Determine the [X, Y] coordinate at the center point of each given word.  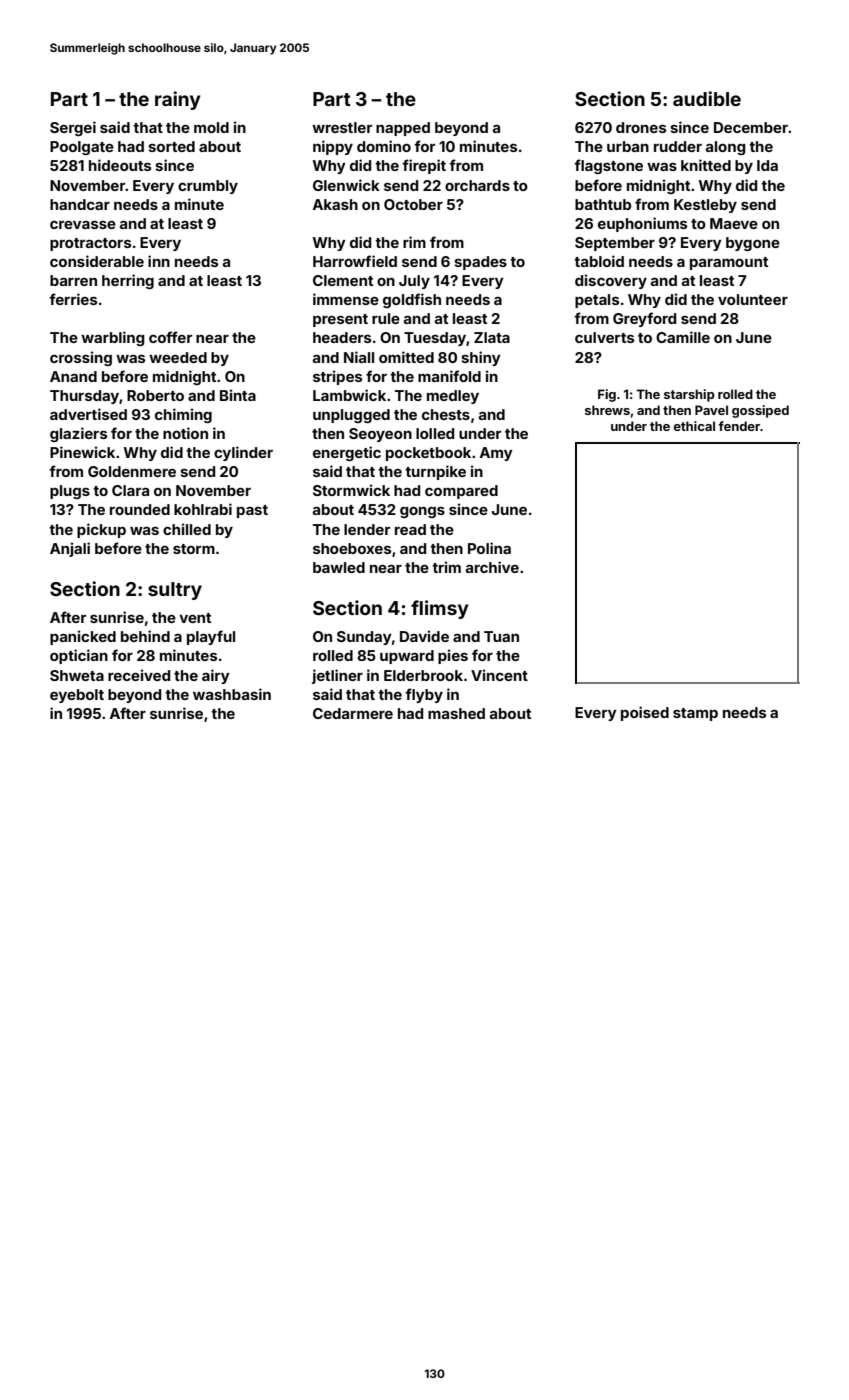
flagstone [608, 166]
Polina [489, 548]
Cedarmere [353, 713]
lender [367, 529]
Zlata [492, 337]
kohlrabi [203, 509]
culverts [604, 337]
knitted [706, 165]
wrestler [342, 127]
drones [641, 127]
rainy [178, 100]
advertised [88, 414]
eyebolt [77, 696]
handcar [80, 204]
